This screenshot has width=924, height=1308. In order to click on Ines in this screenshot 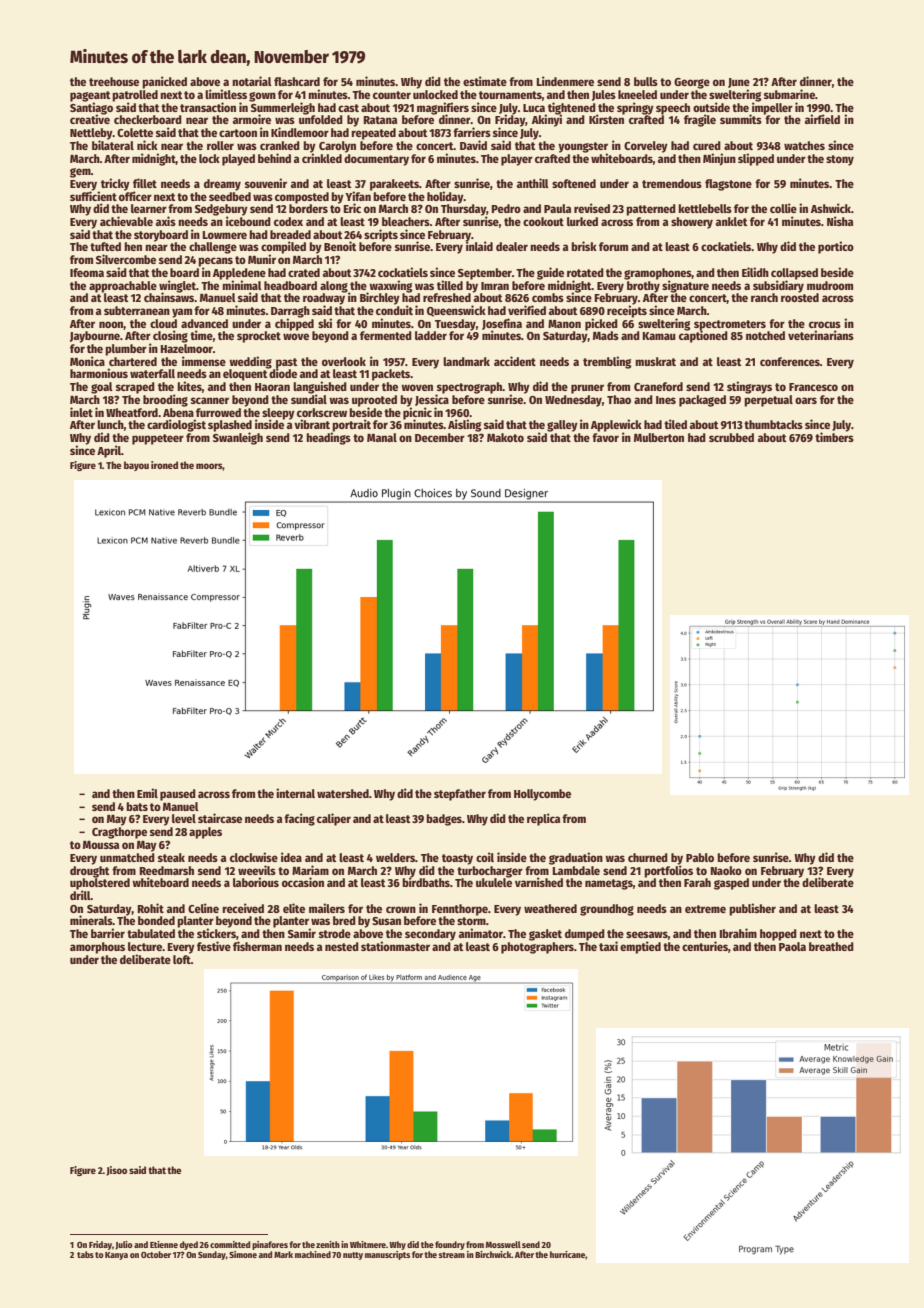, I will do `click(666, 400)`.
